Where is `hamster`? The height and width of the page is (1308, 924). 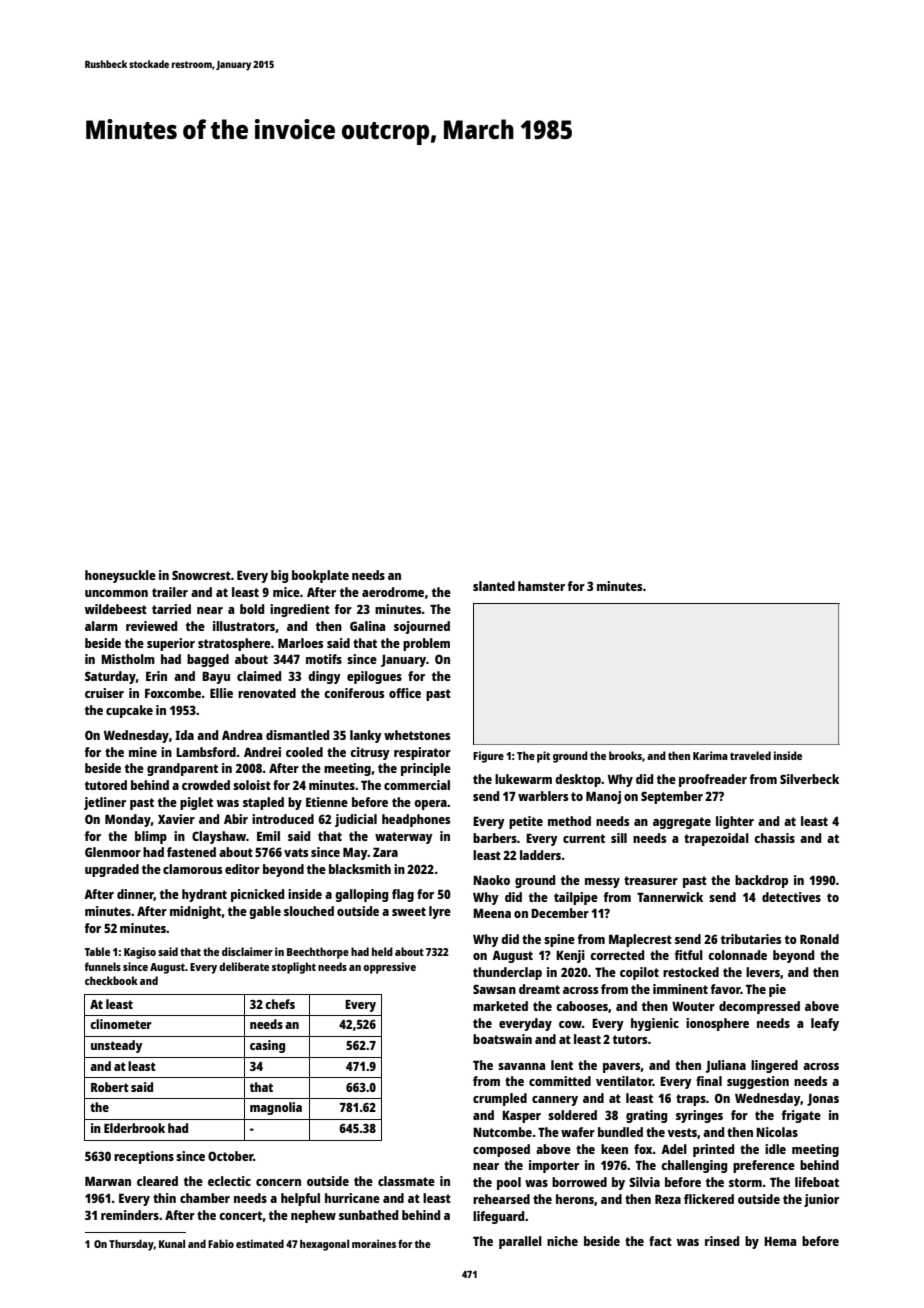
hamster is located at coordinates (541, 586).
